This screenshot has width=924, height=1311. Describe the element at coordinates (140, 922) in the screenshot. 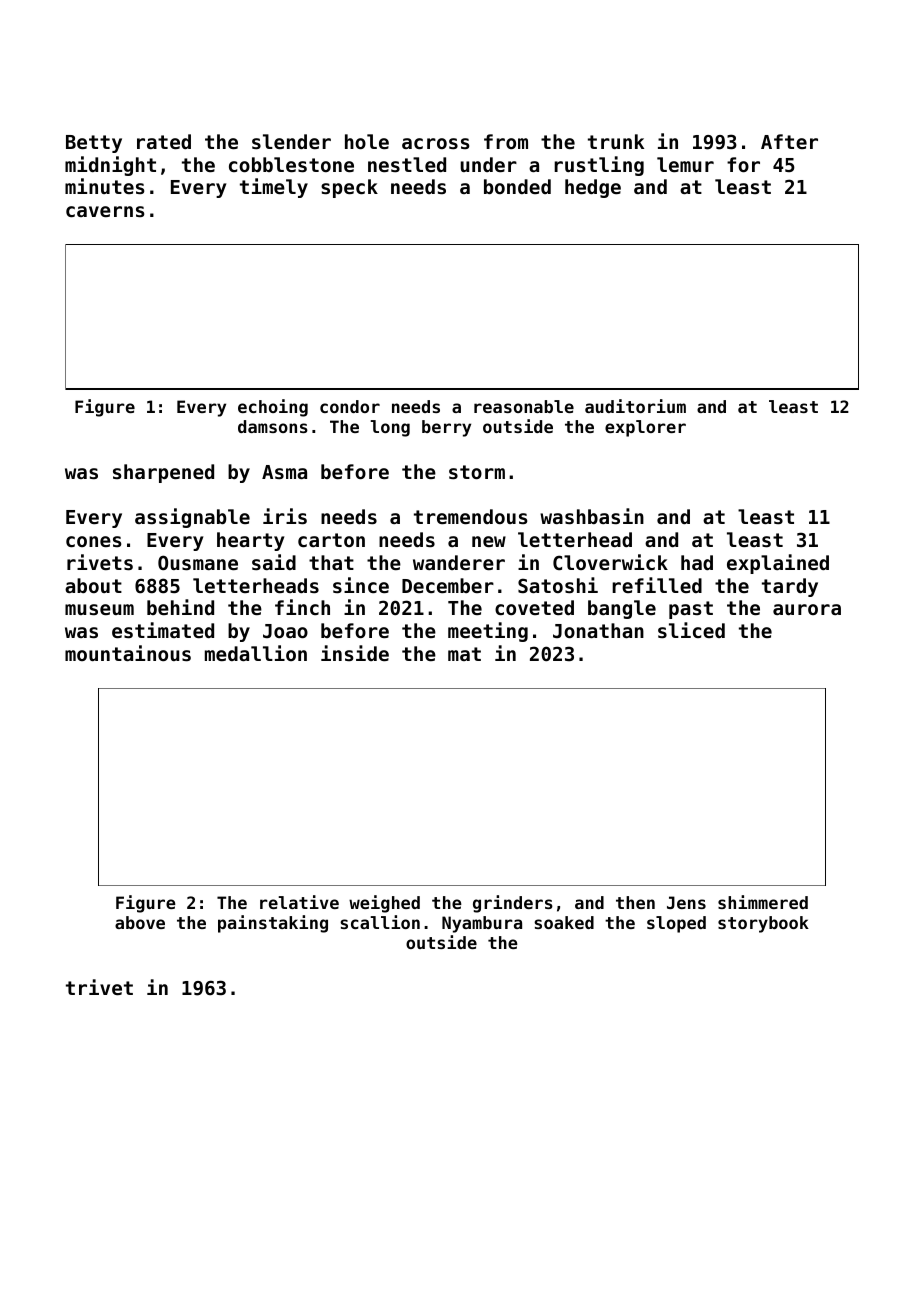

I see `above` at that location.
